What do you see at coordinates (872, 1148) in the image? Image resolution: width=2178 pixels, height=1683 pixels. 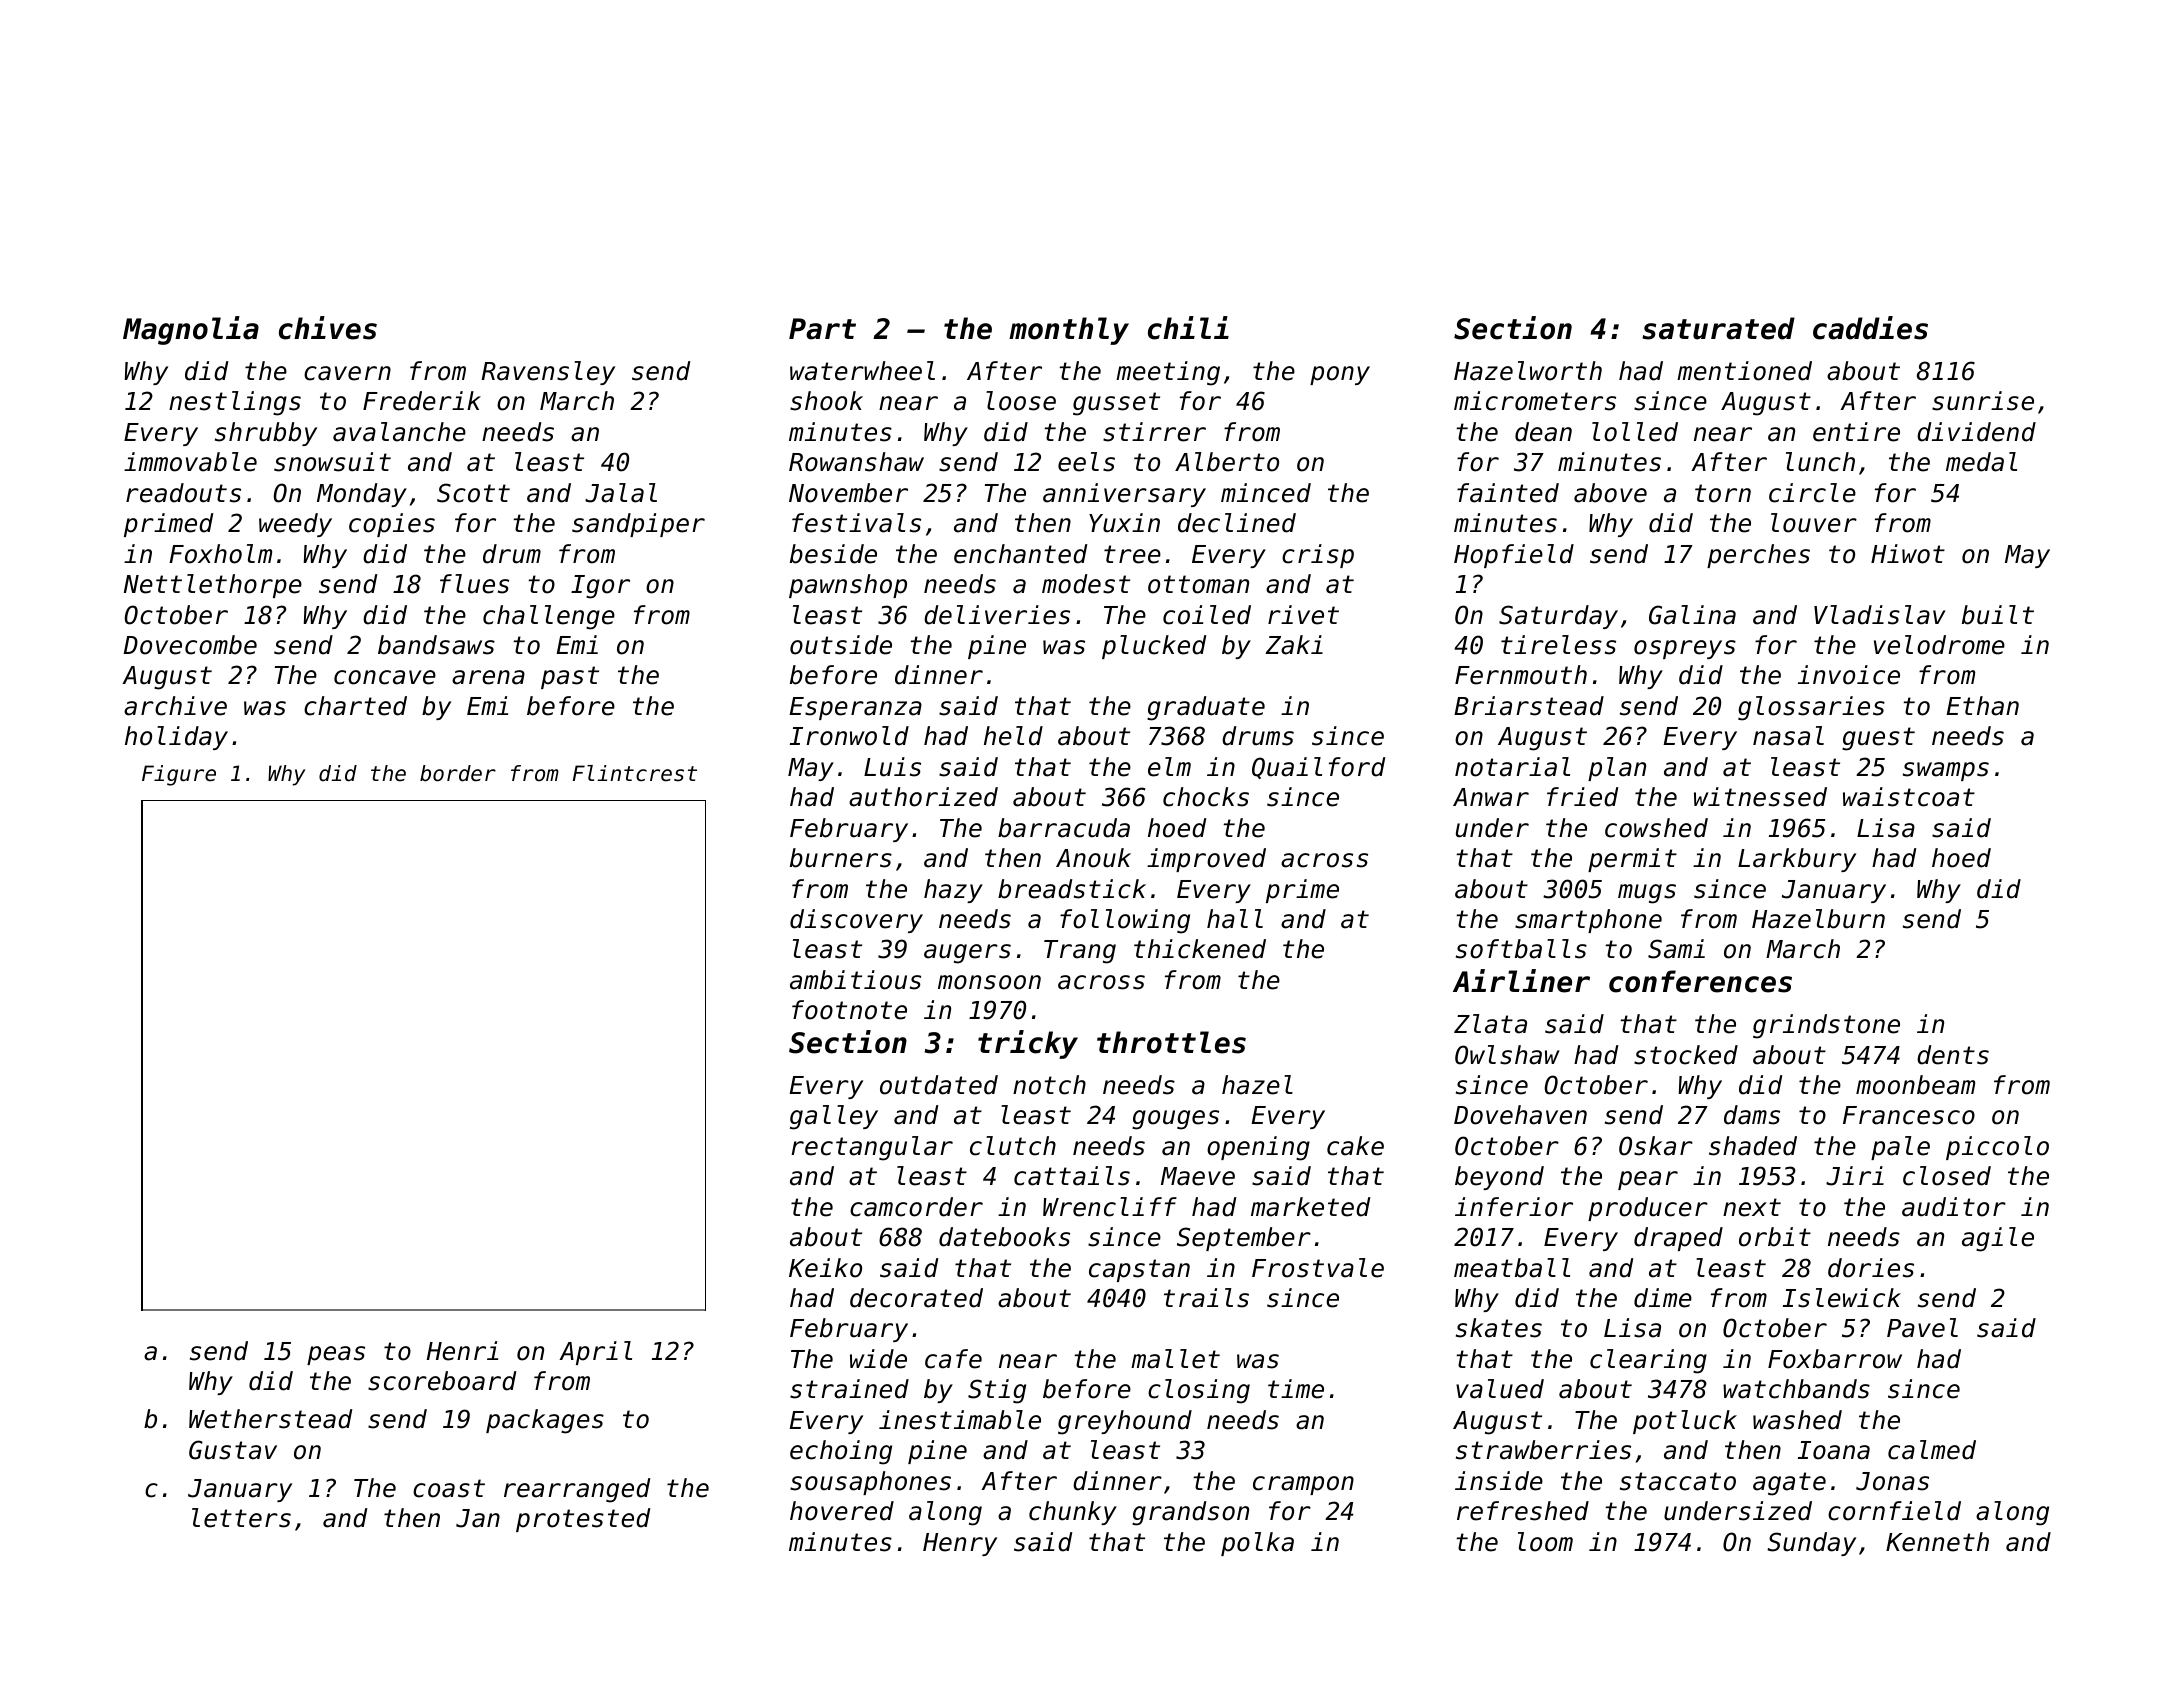 I see `rectangular` at bounding box center [872, 1148].
